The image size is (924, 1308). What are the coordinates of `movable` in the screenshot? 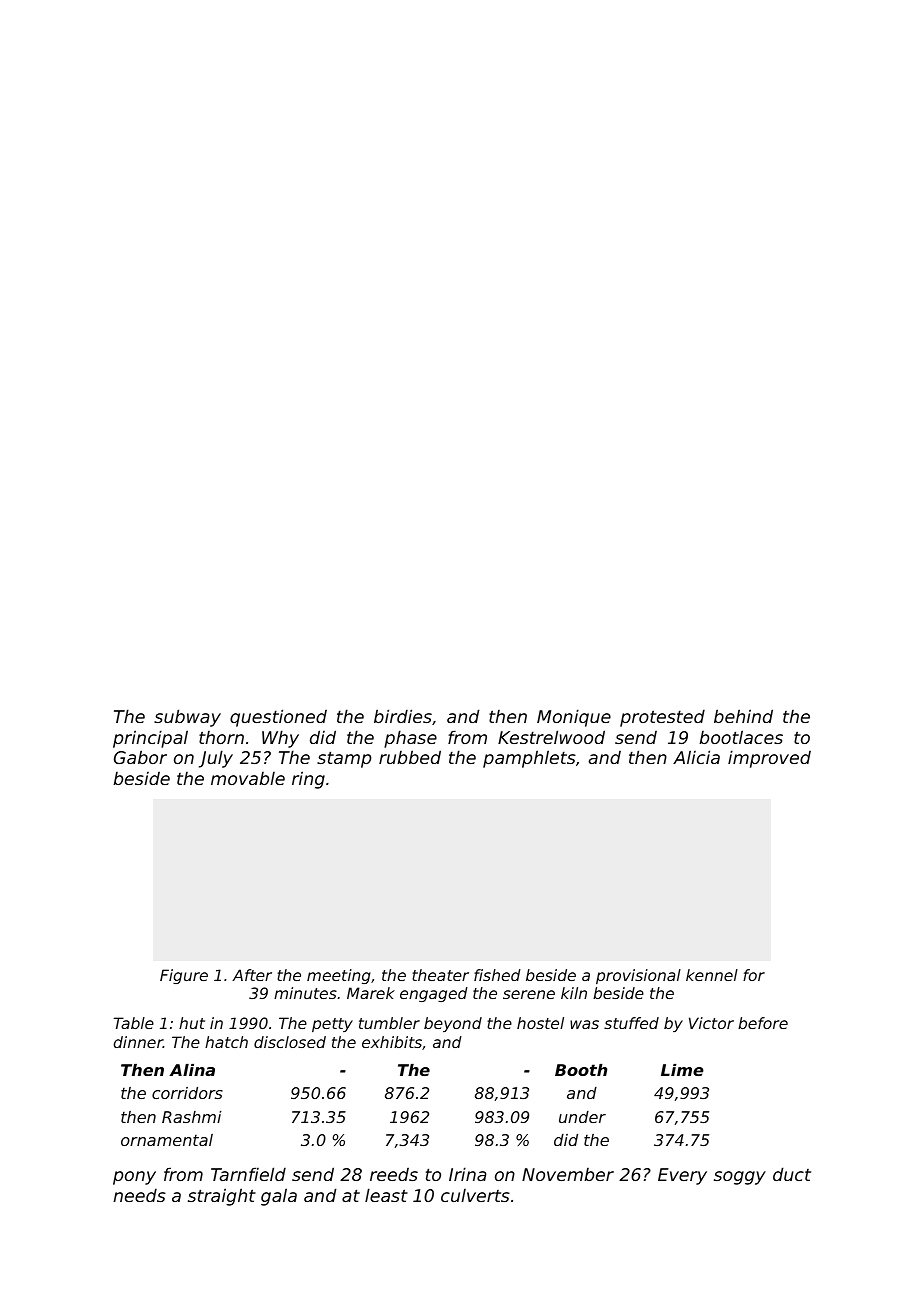 It's located at (248, 778).
